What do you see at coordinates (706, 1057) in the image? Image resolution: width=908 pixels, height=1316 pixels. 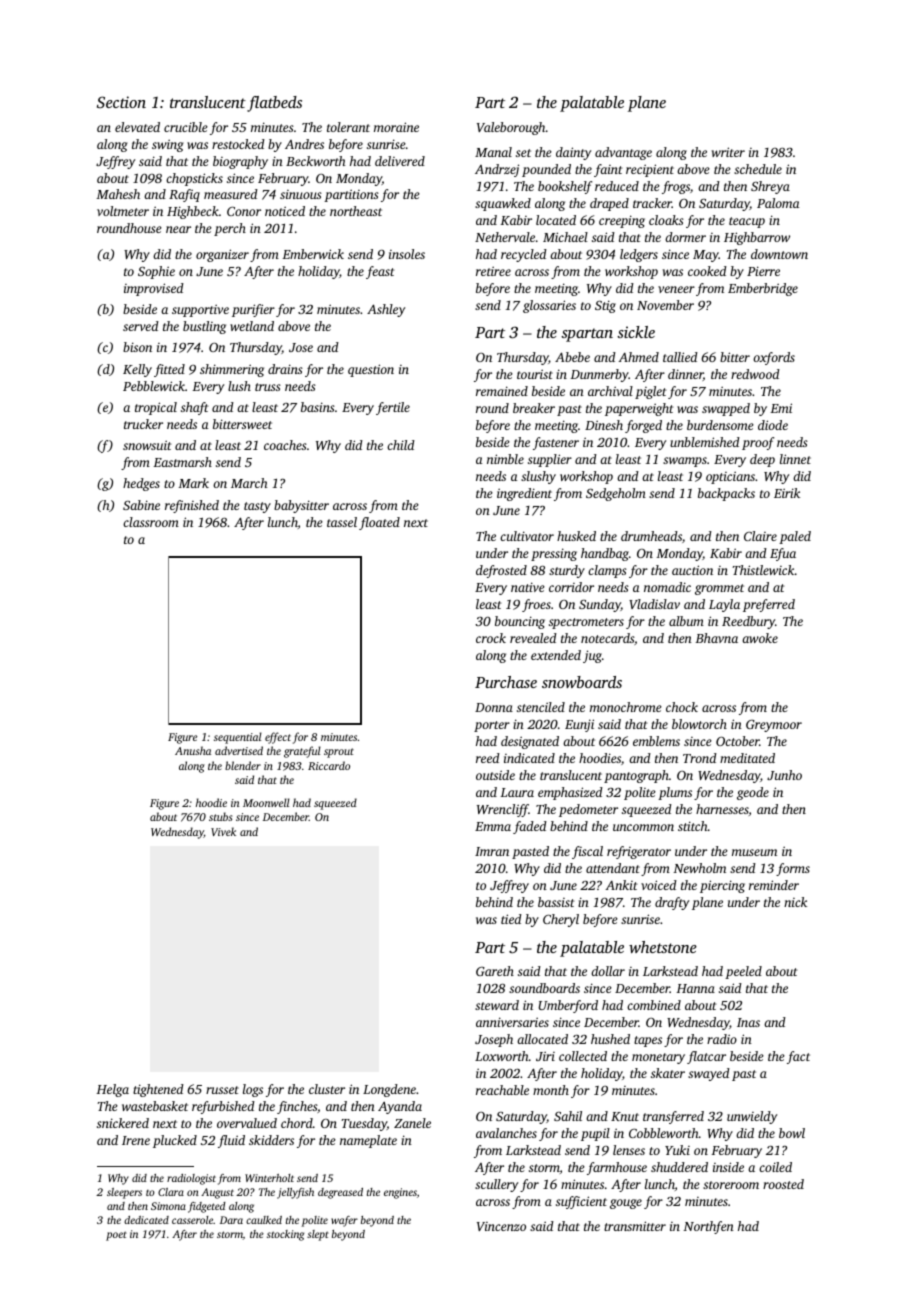 I see `flatcar` at bounding box center [706, 1057].
